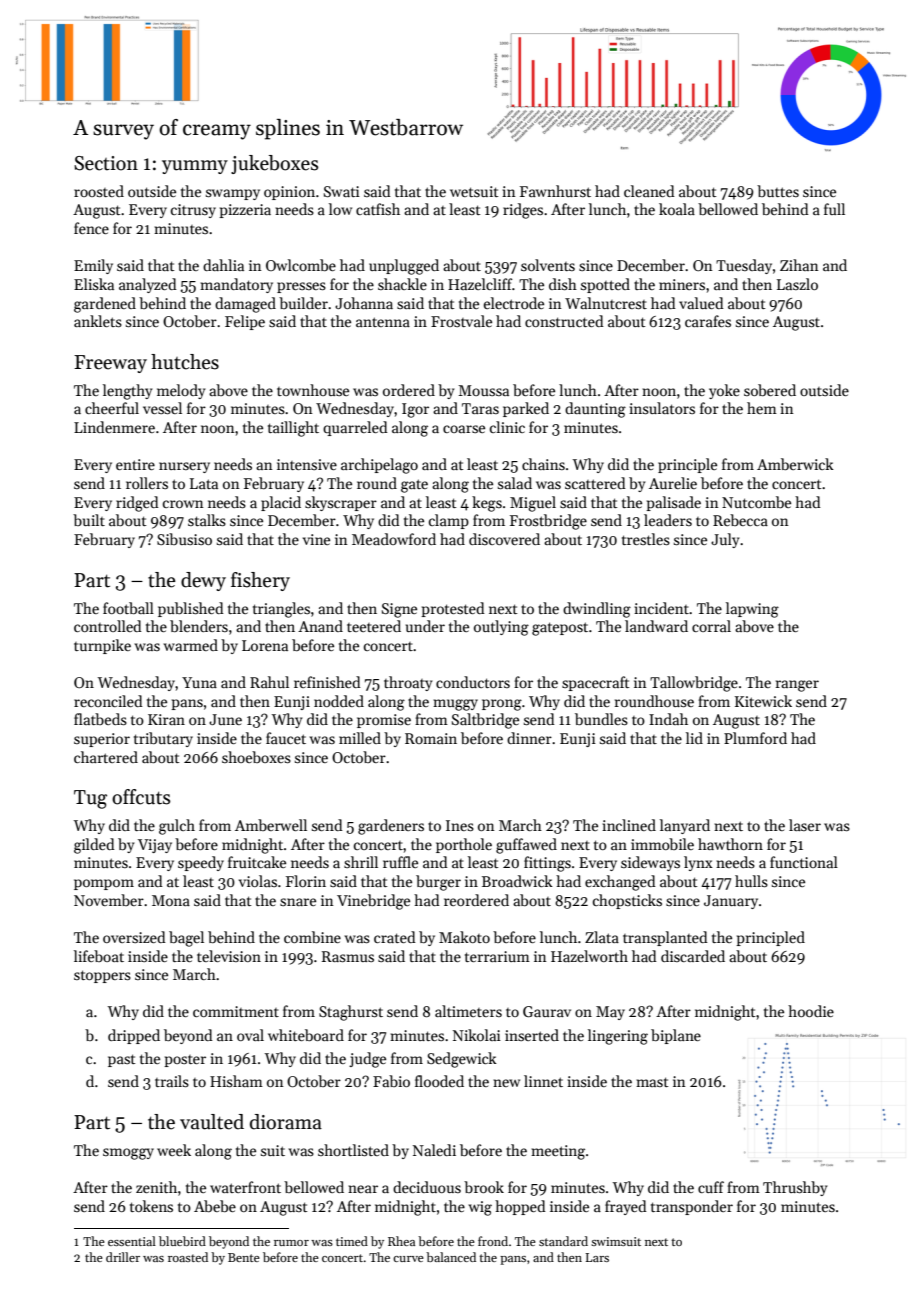 Image resolution: width=924 pixels, height=1308 pixels. I want to click on Romain, so click(431, 738).
